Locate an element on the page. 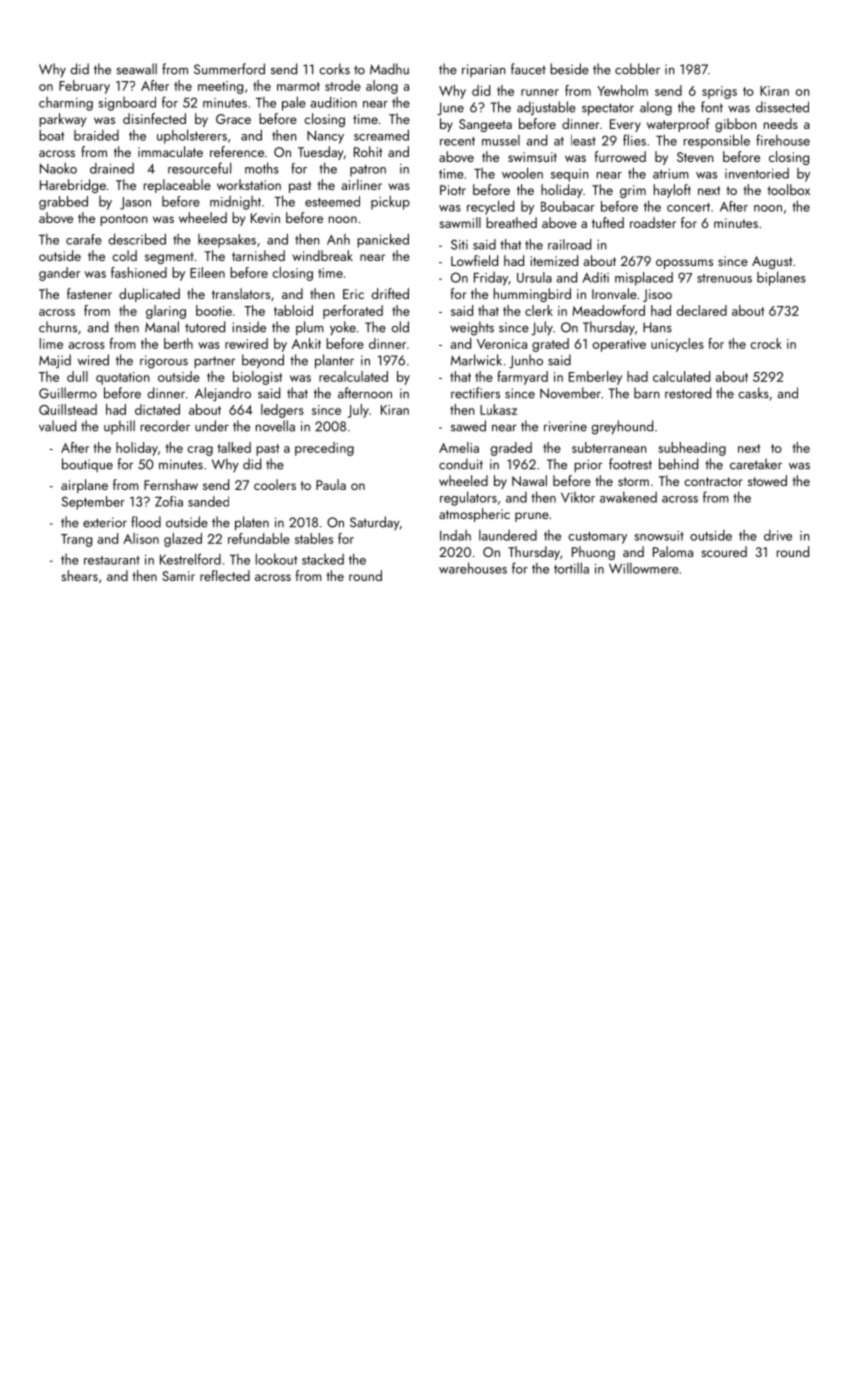 This document has height=1400, width=849. misplaced is located at coordinates (644, 279).
